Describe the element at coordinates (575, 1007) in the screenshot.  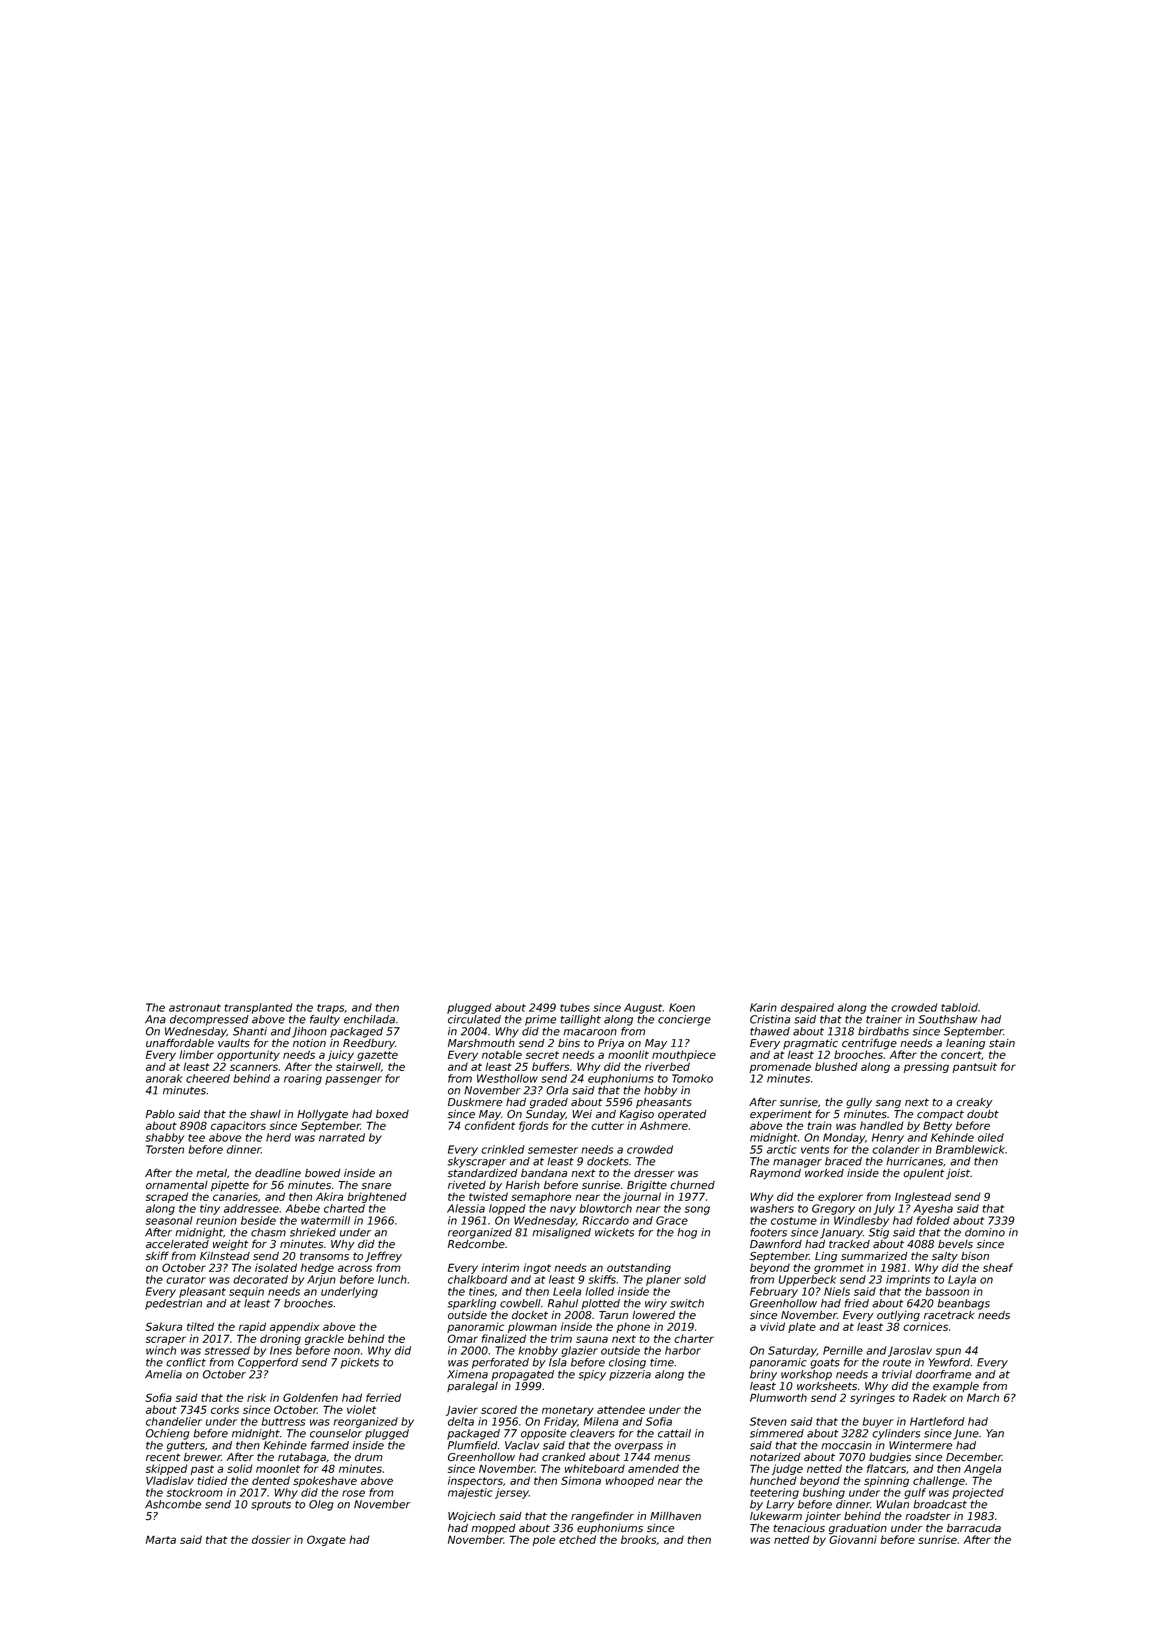
I see `tubes` at that location.
